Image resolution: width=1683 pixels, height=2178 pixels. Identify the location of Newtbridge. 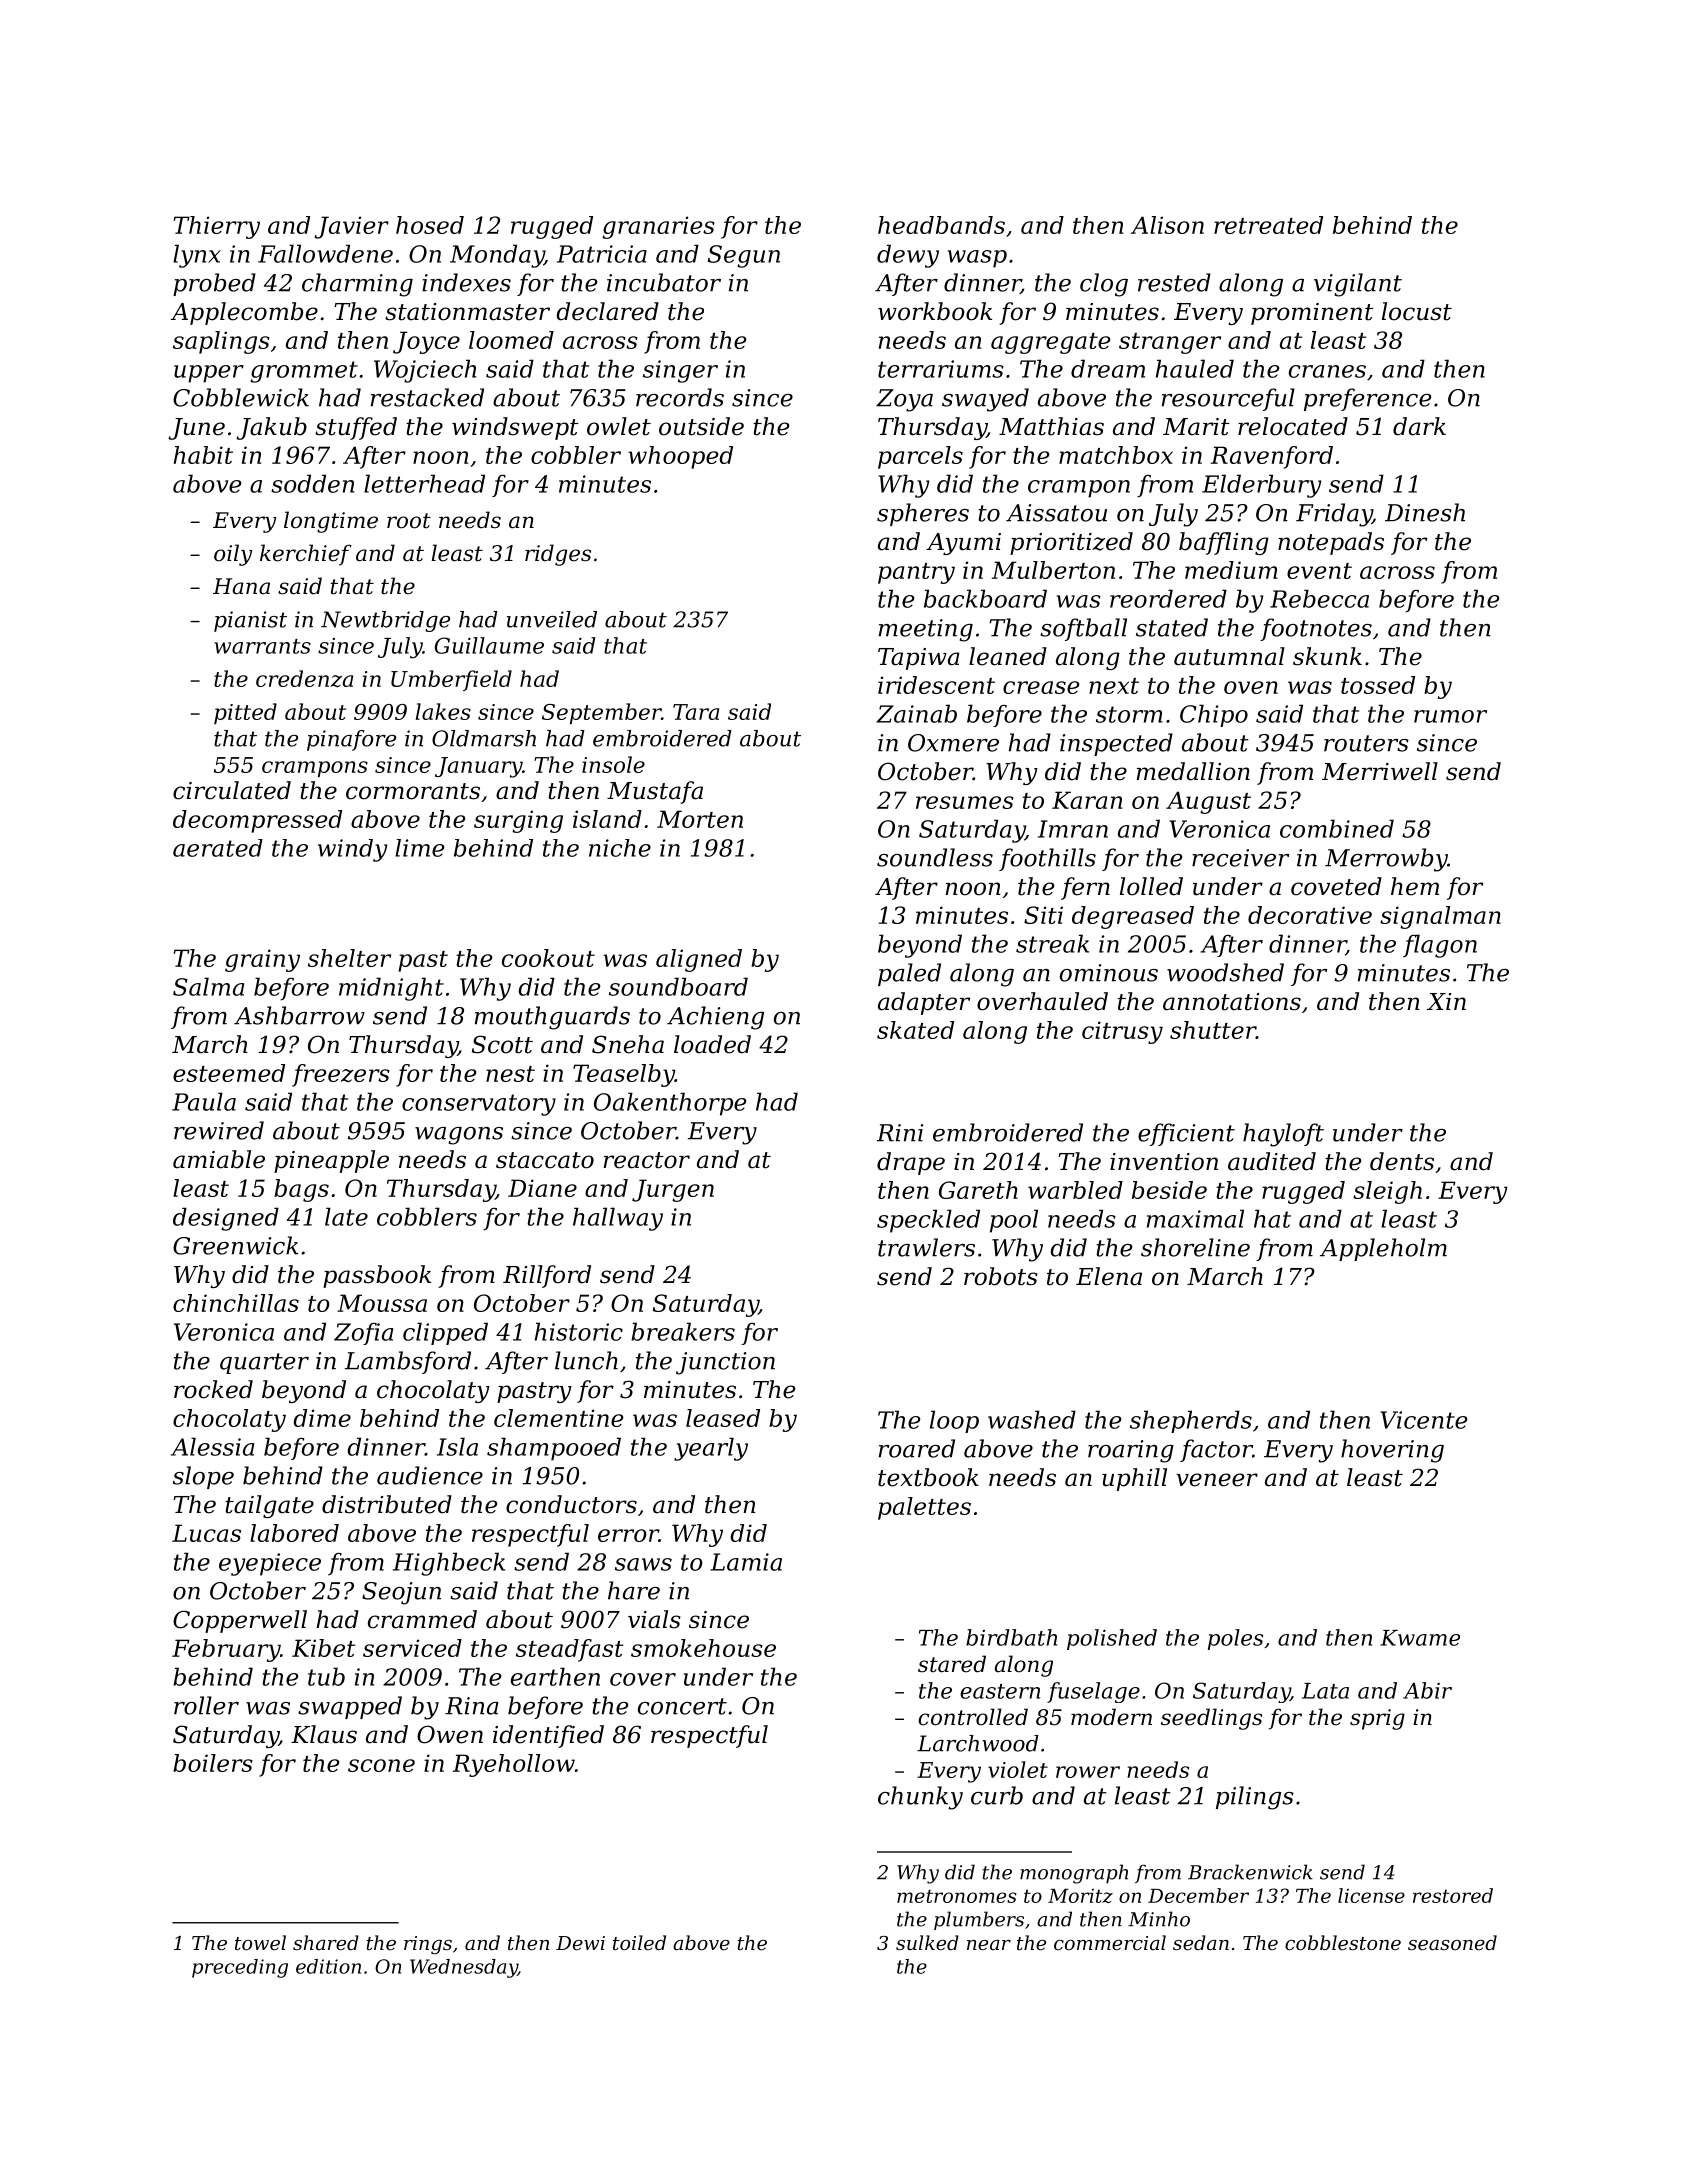
(385, 621).
